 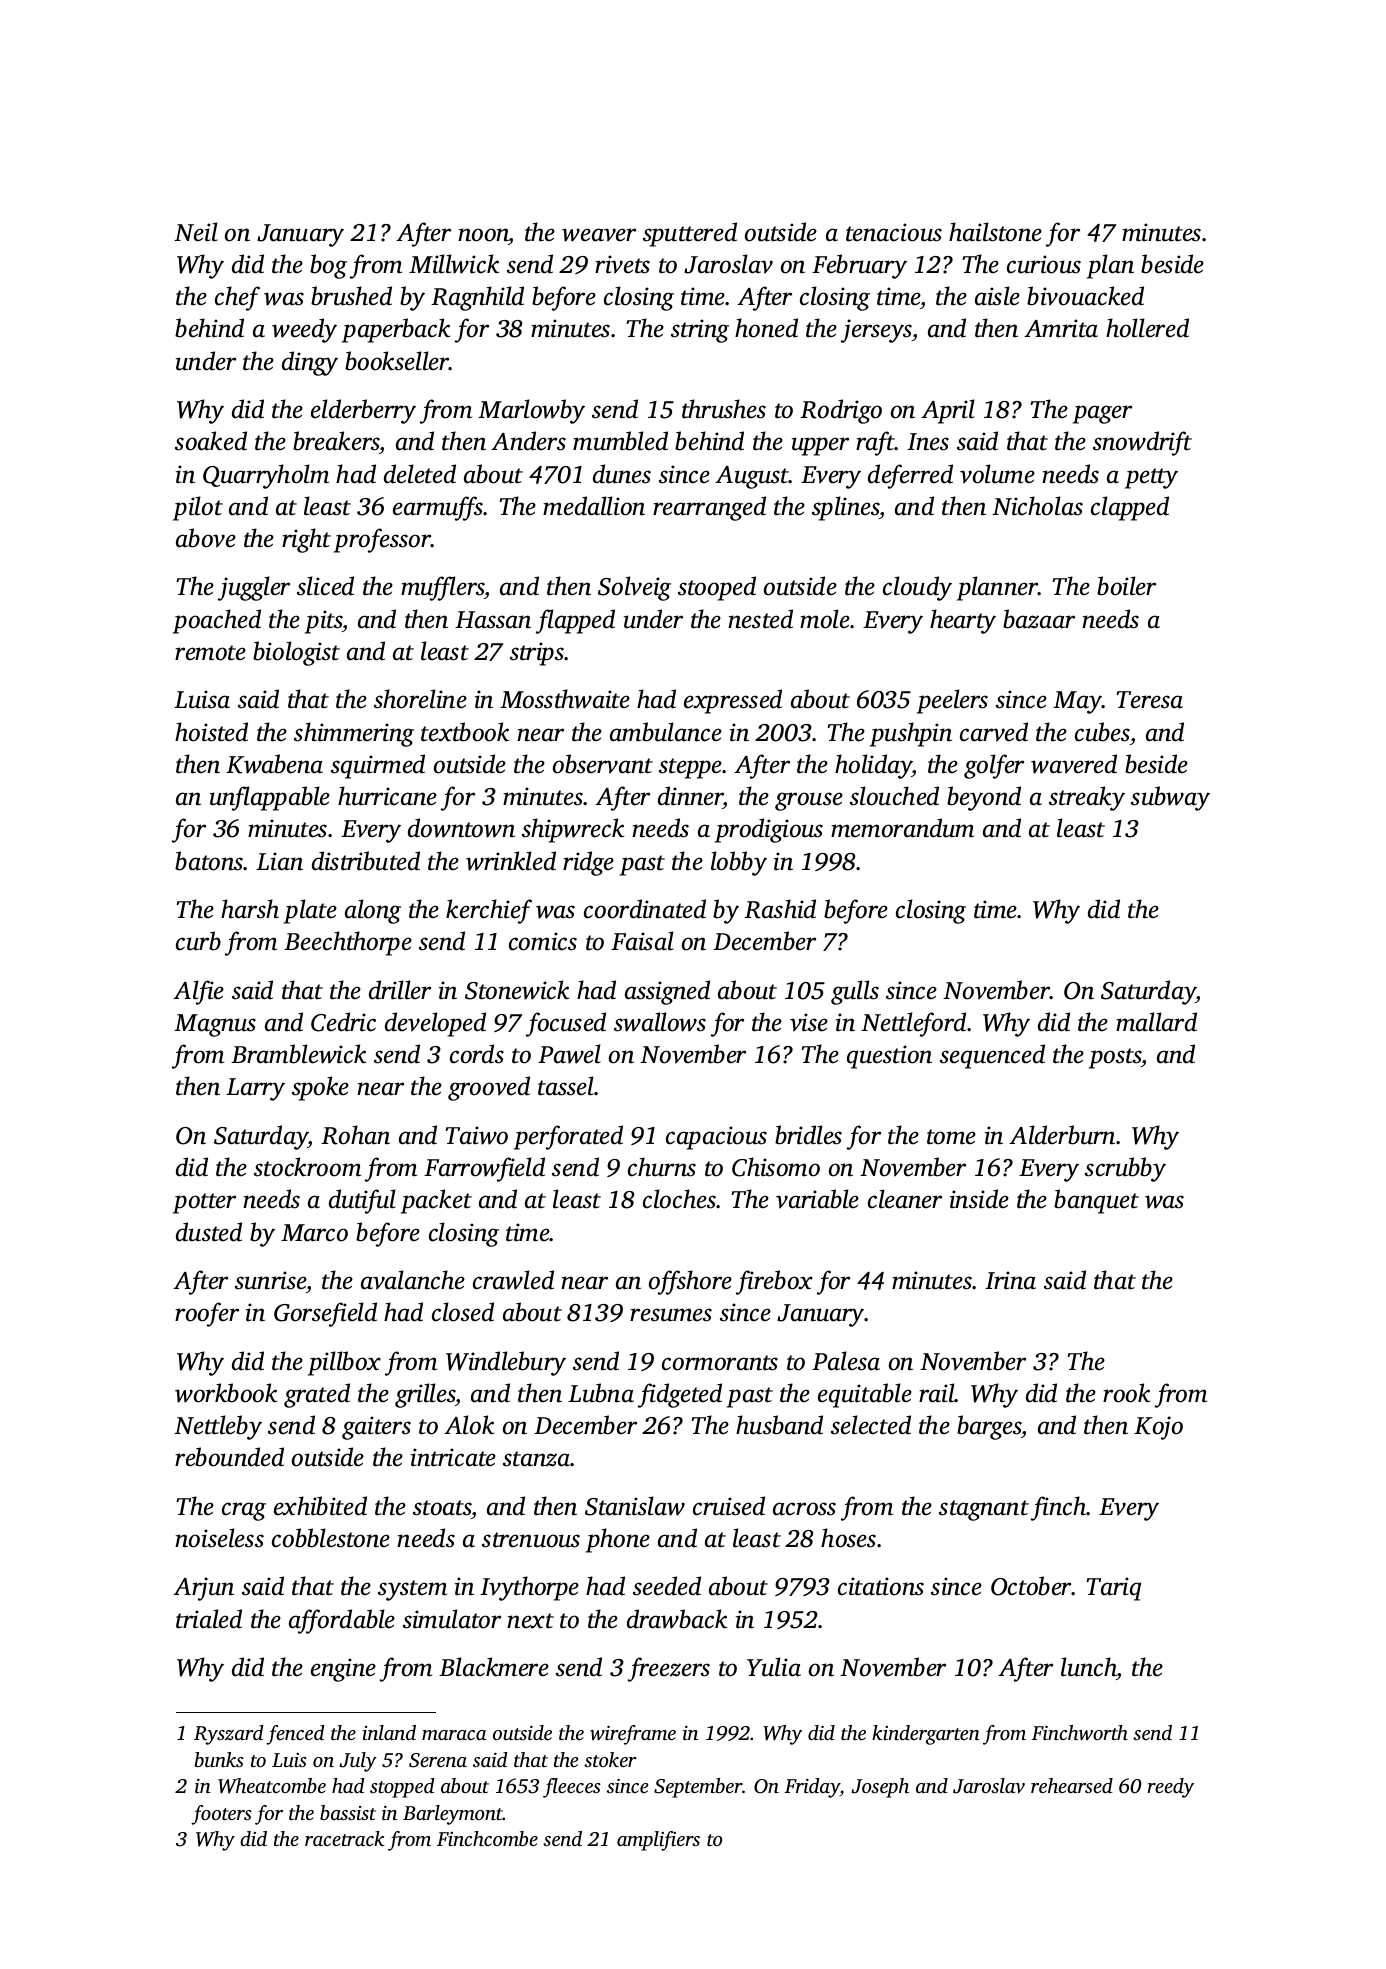 I want to click on hailstone, so click(x=995, y=232).
